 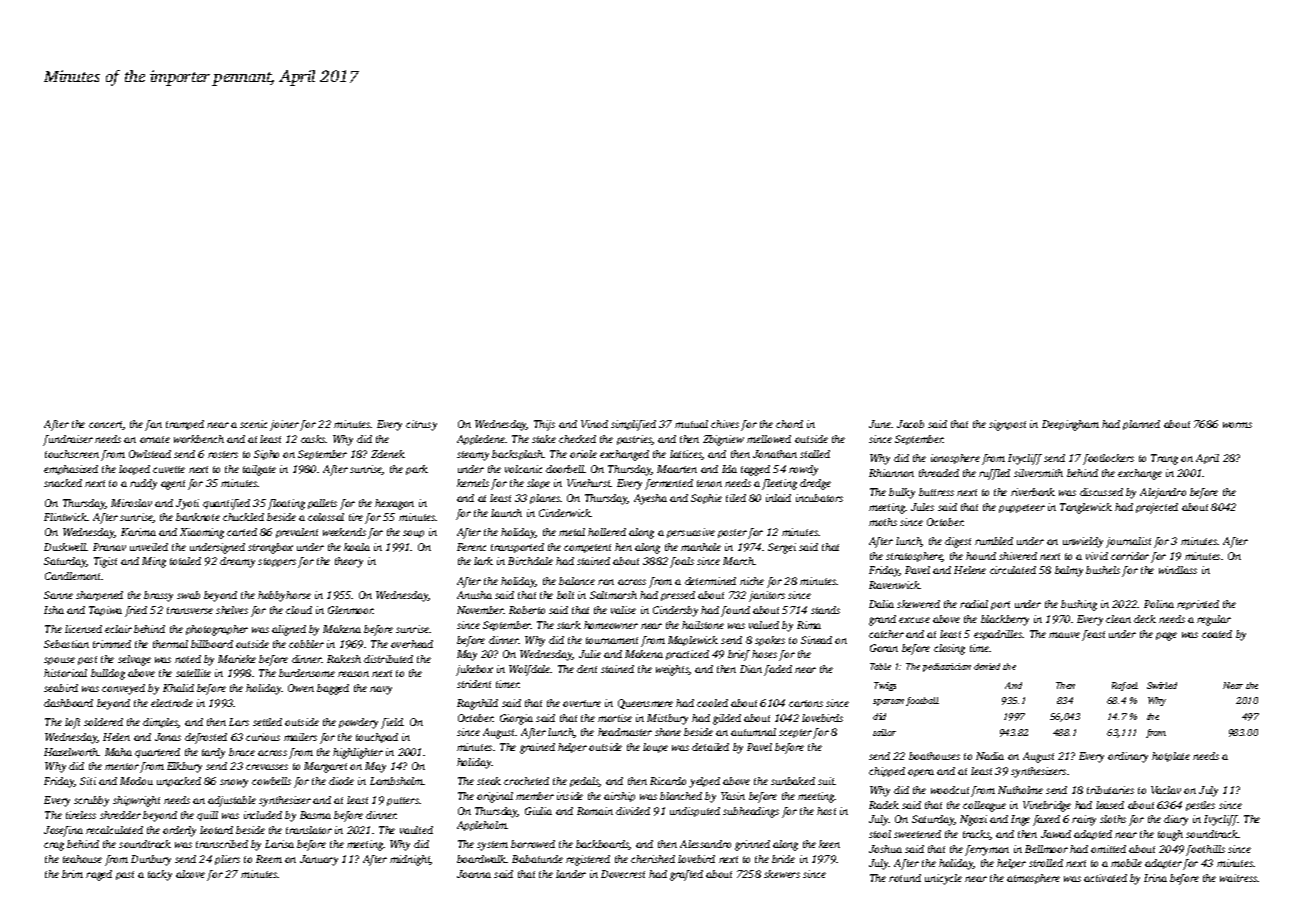 I want to click on Wolfdale, so click(x=530, y=670).
